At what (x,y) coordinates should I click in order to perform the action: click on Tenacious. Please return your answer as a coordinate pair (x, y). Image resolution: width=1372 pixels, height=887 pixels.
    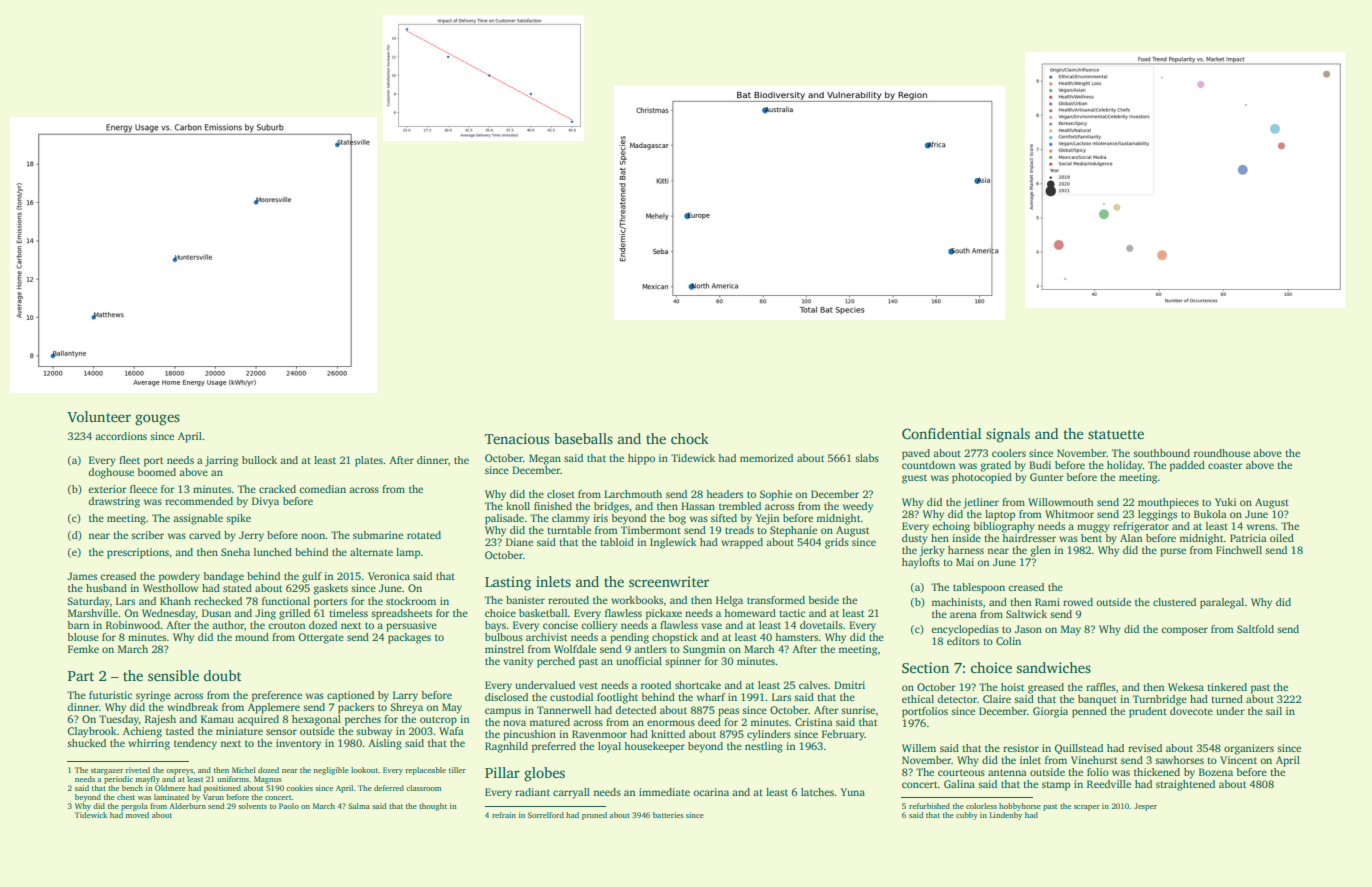
    Looking at the image, I should click on (517, 438).
